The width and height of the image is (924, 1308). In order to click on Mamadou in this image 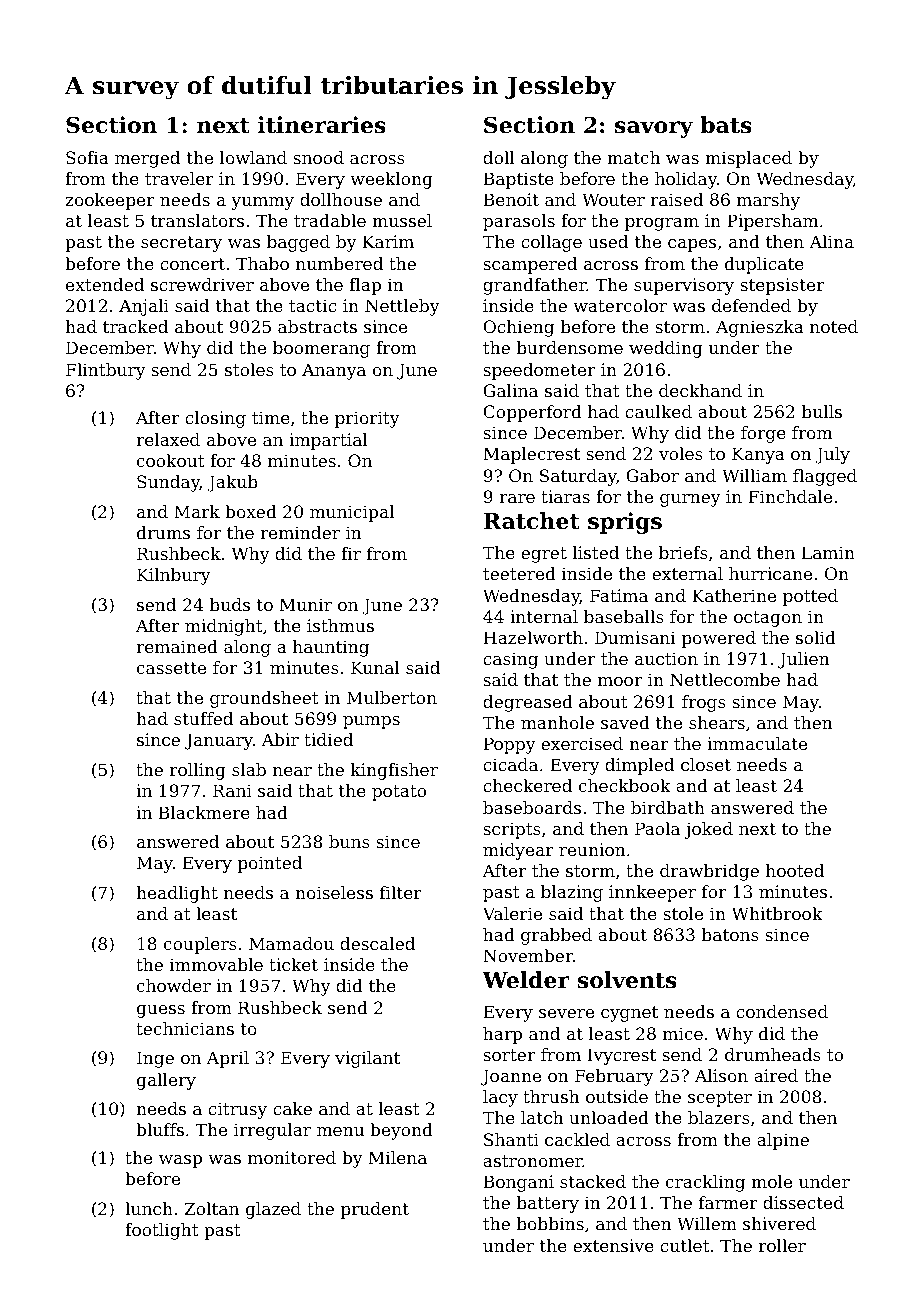, I will do `click(291, 943)`.
